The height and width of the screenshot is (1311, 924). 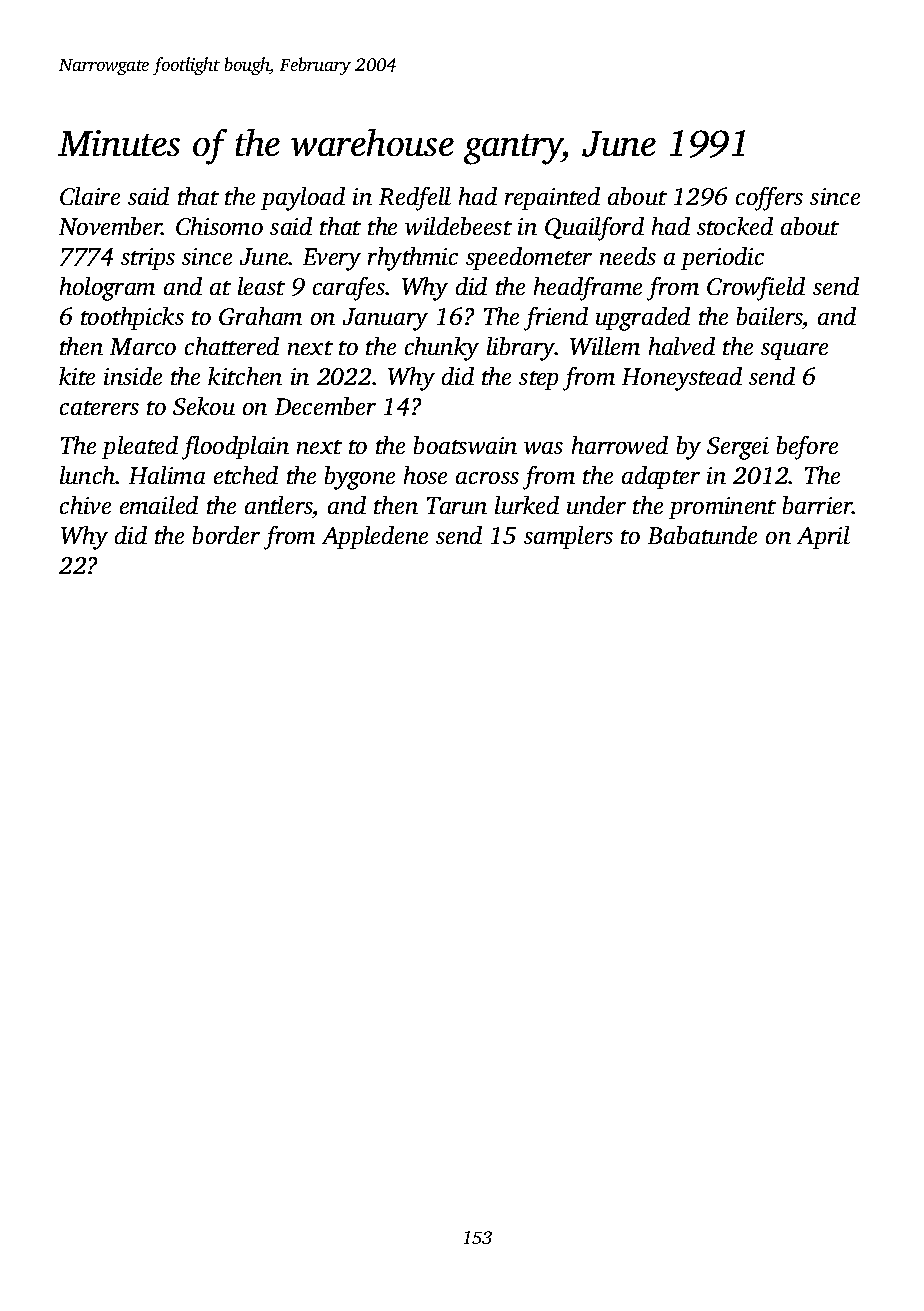 What do you see at coordinates (415, 199) in the screenshot?
I see `Redfell` at bounding box center [415, 199].
